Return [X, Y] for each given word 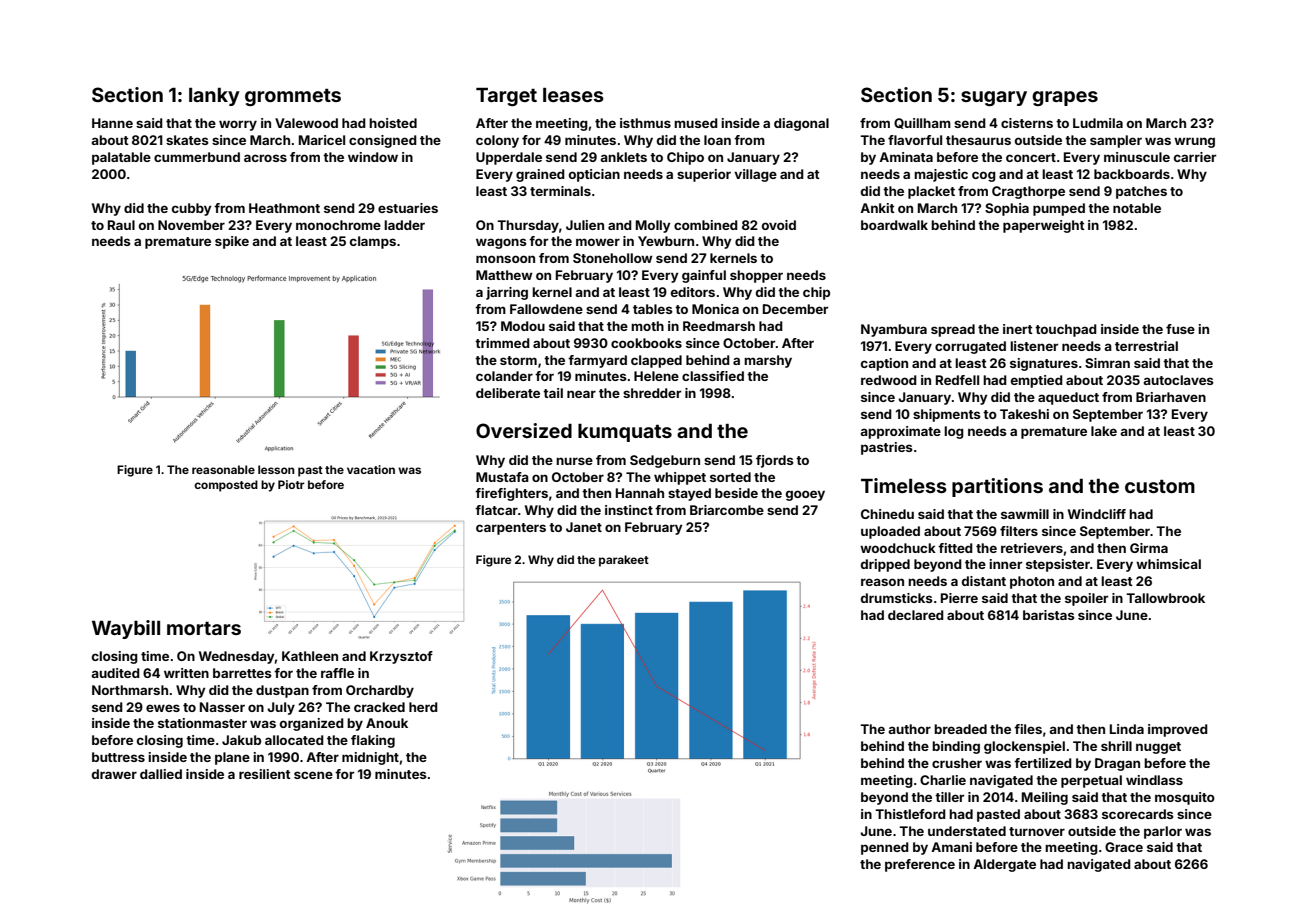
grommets [293, 97]
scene [313, 775]
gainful [704, 276]
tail [553, 393]
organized [312, 724]
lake [1104, 431]
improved [1178, 730]
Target [506, 97]
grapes [1065, 98]
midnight [370, 758]
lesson [276, 469]
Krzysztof [401, 657]
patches [1141, 192]
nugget [1158, 748]
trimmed [502, 343]
